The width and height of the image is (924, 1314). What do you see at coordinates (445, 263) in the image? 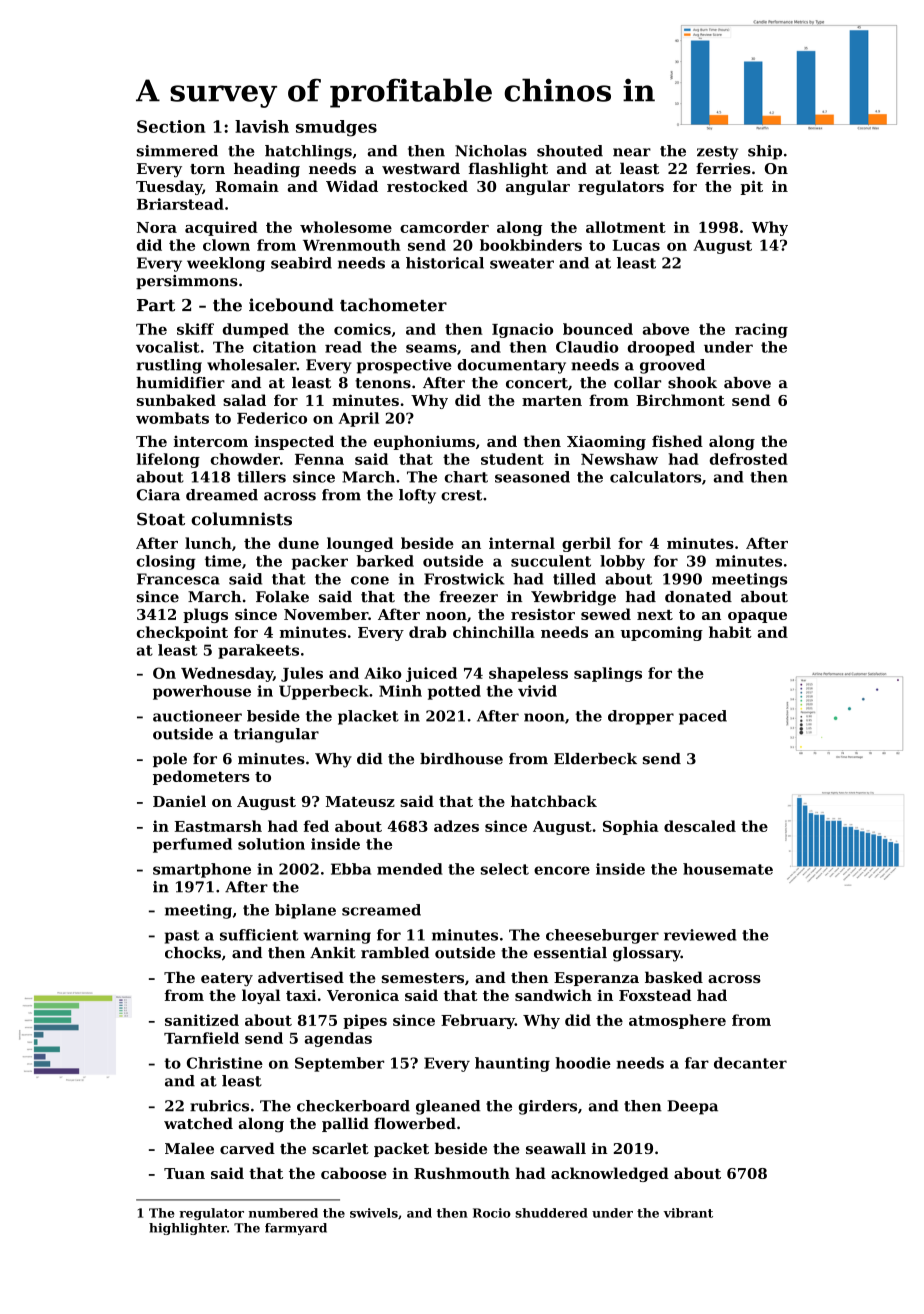
I see `historical` at bounding box center [445, 263].
